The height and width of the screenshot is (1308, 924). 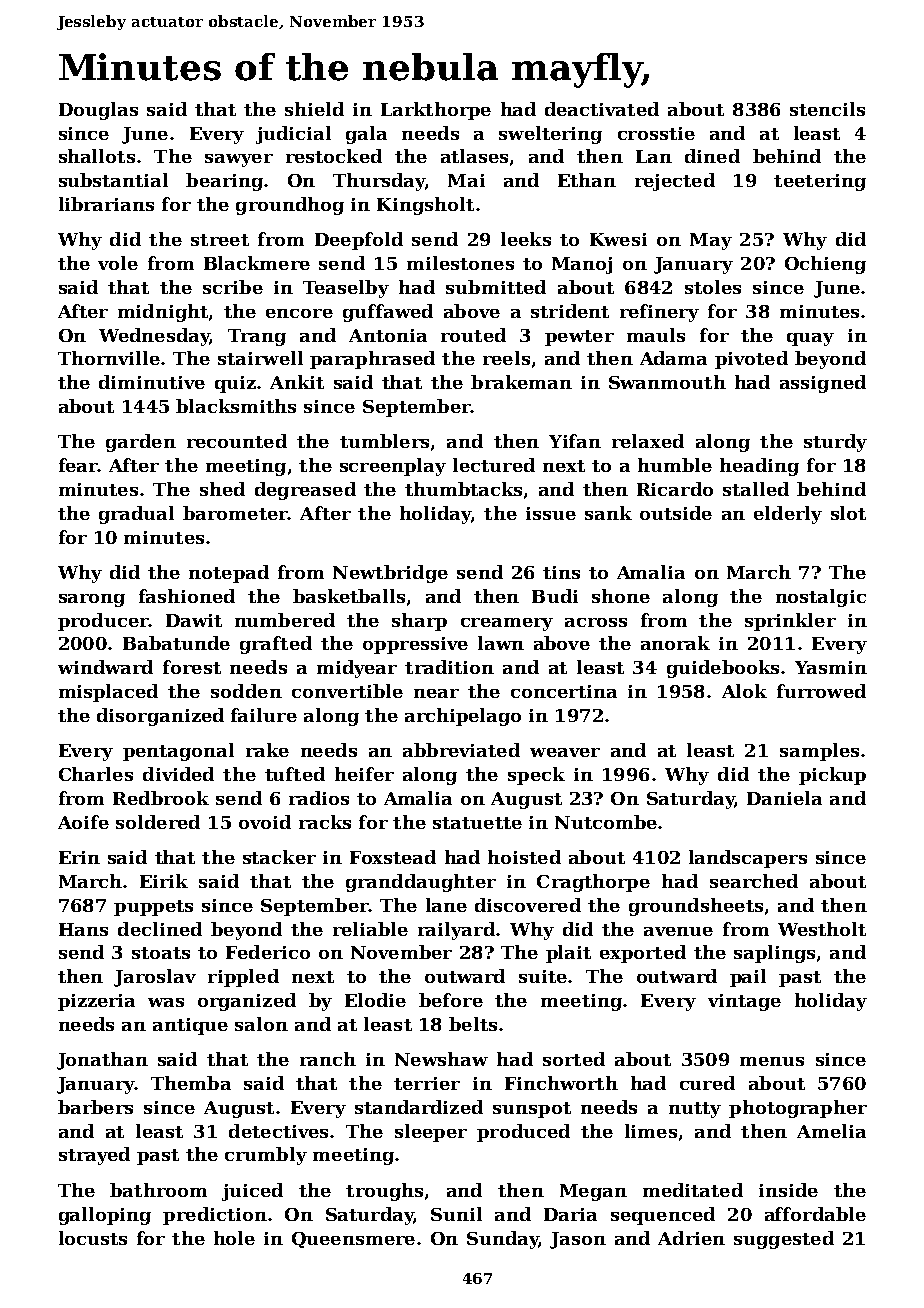 I want to click on locusts, so click(x=93, y=1238).
